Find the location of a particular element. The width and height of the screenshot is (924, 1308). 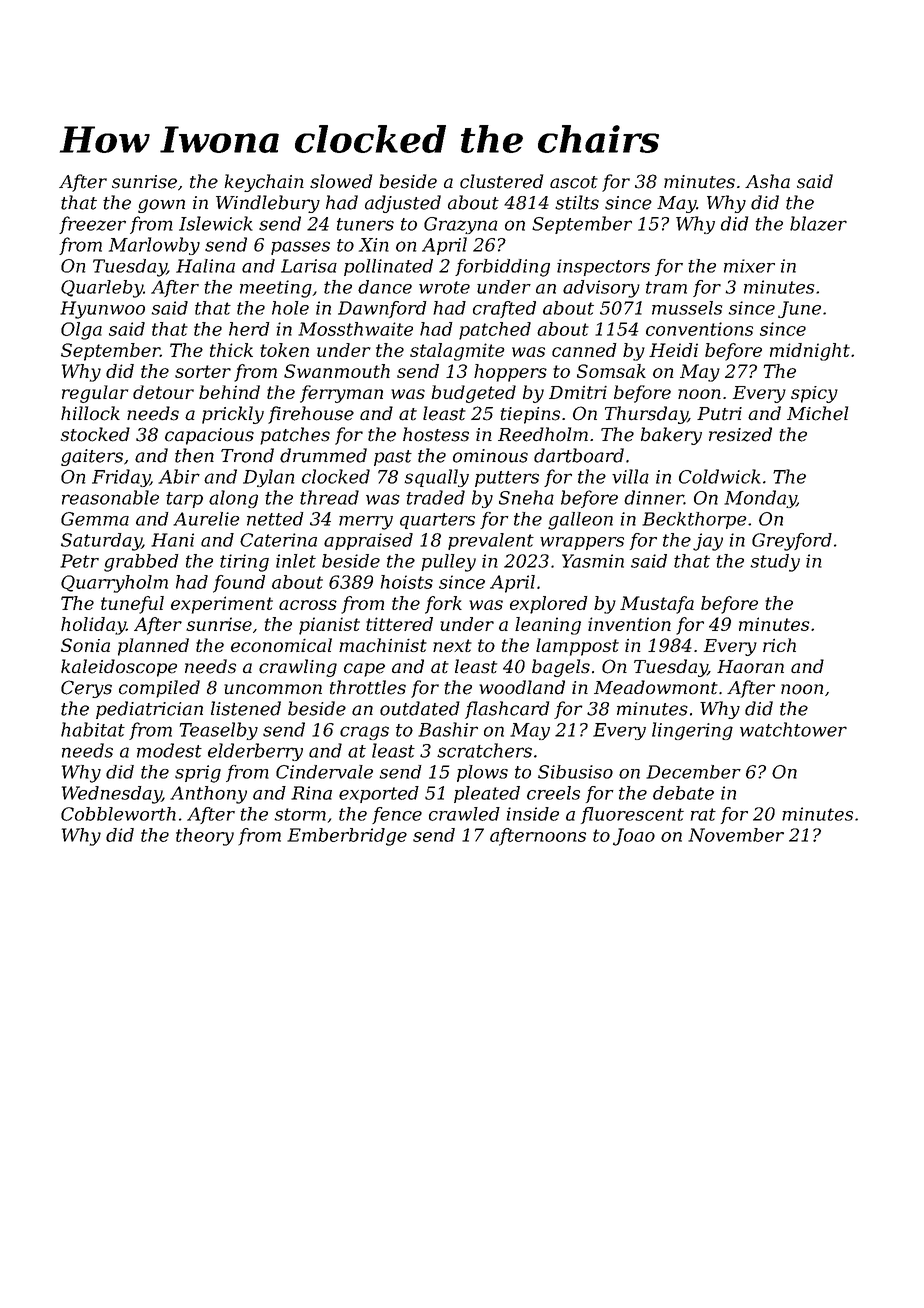

ferryman is located at coordinates (341, 394).
